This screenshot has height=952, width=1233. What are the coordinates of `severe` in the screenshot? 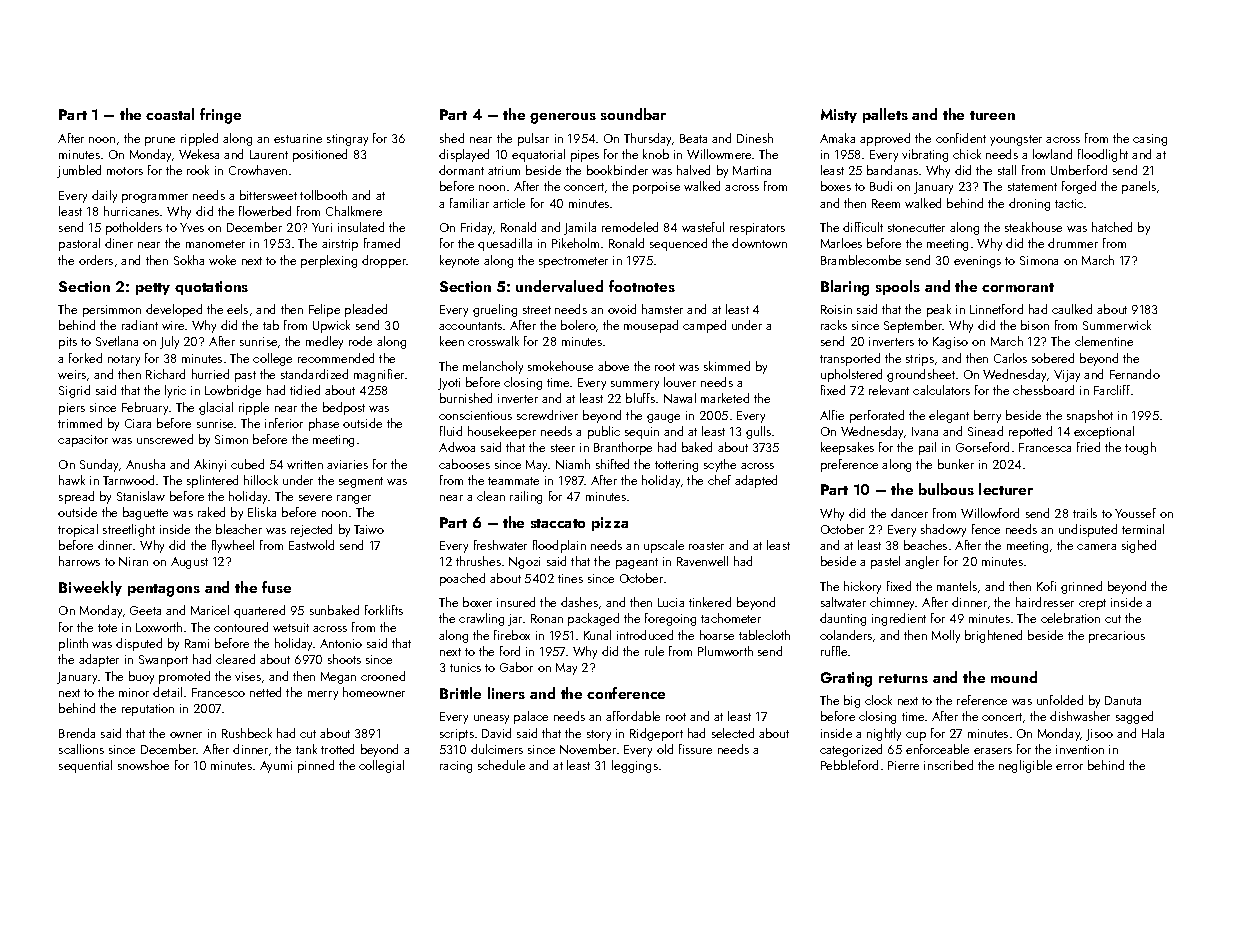 It's located at (315, 498).
